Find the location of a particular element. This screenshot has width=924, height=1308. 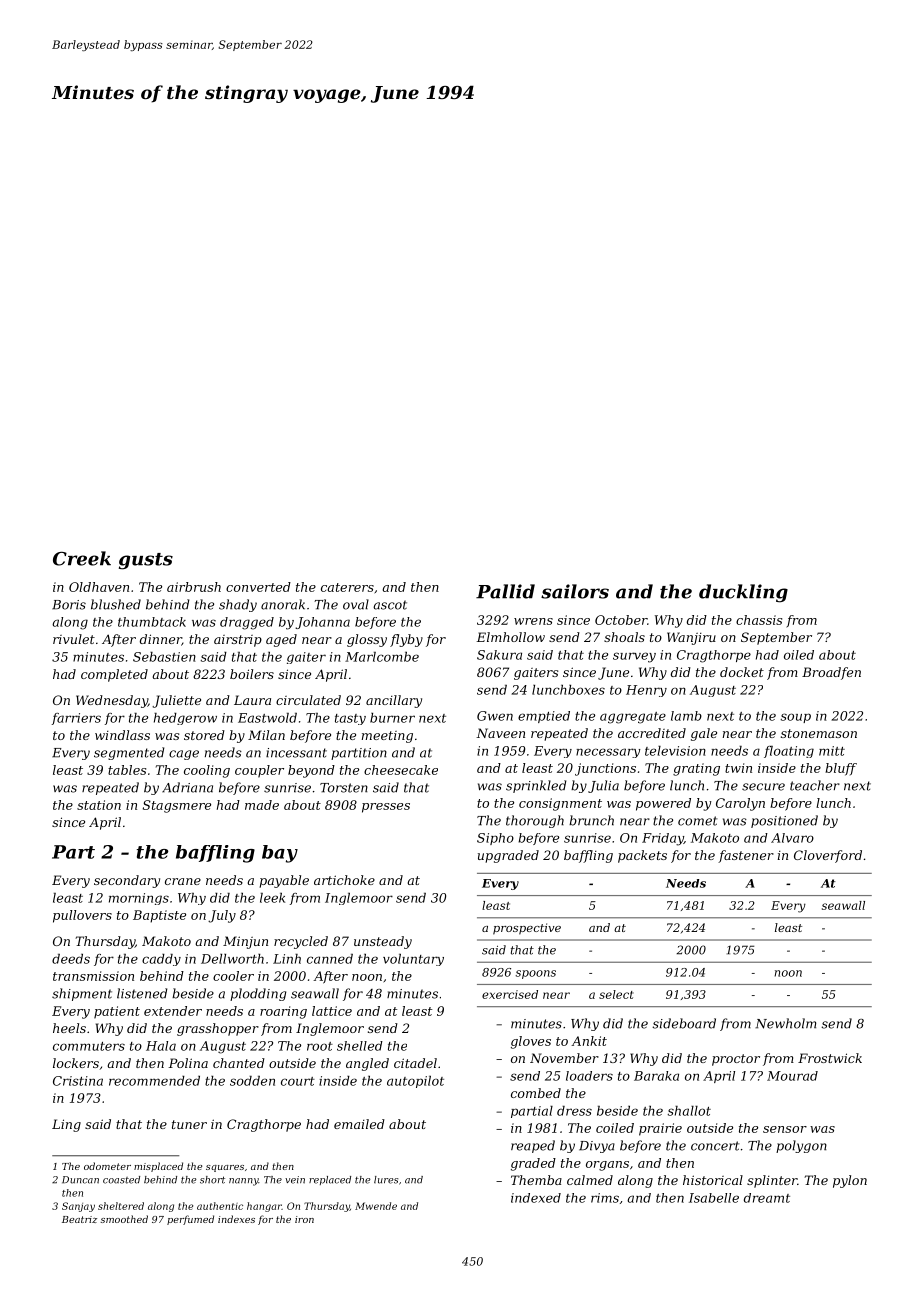

odometer is located at coordinates (107, 1166).
